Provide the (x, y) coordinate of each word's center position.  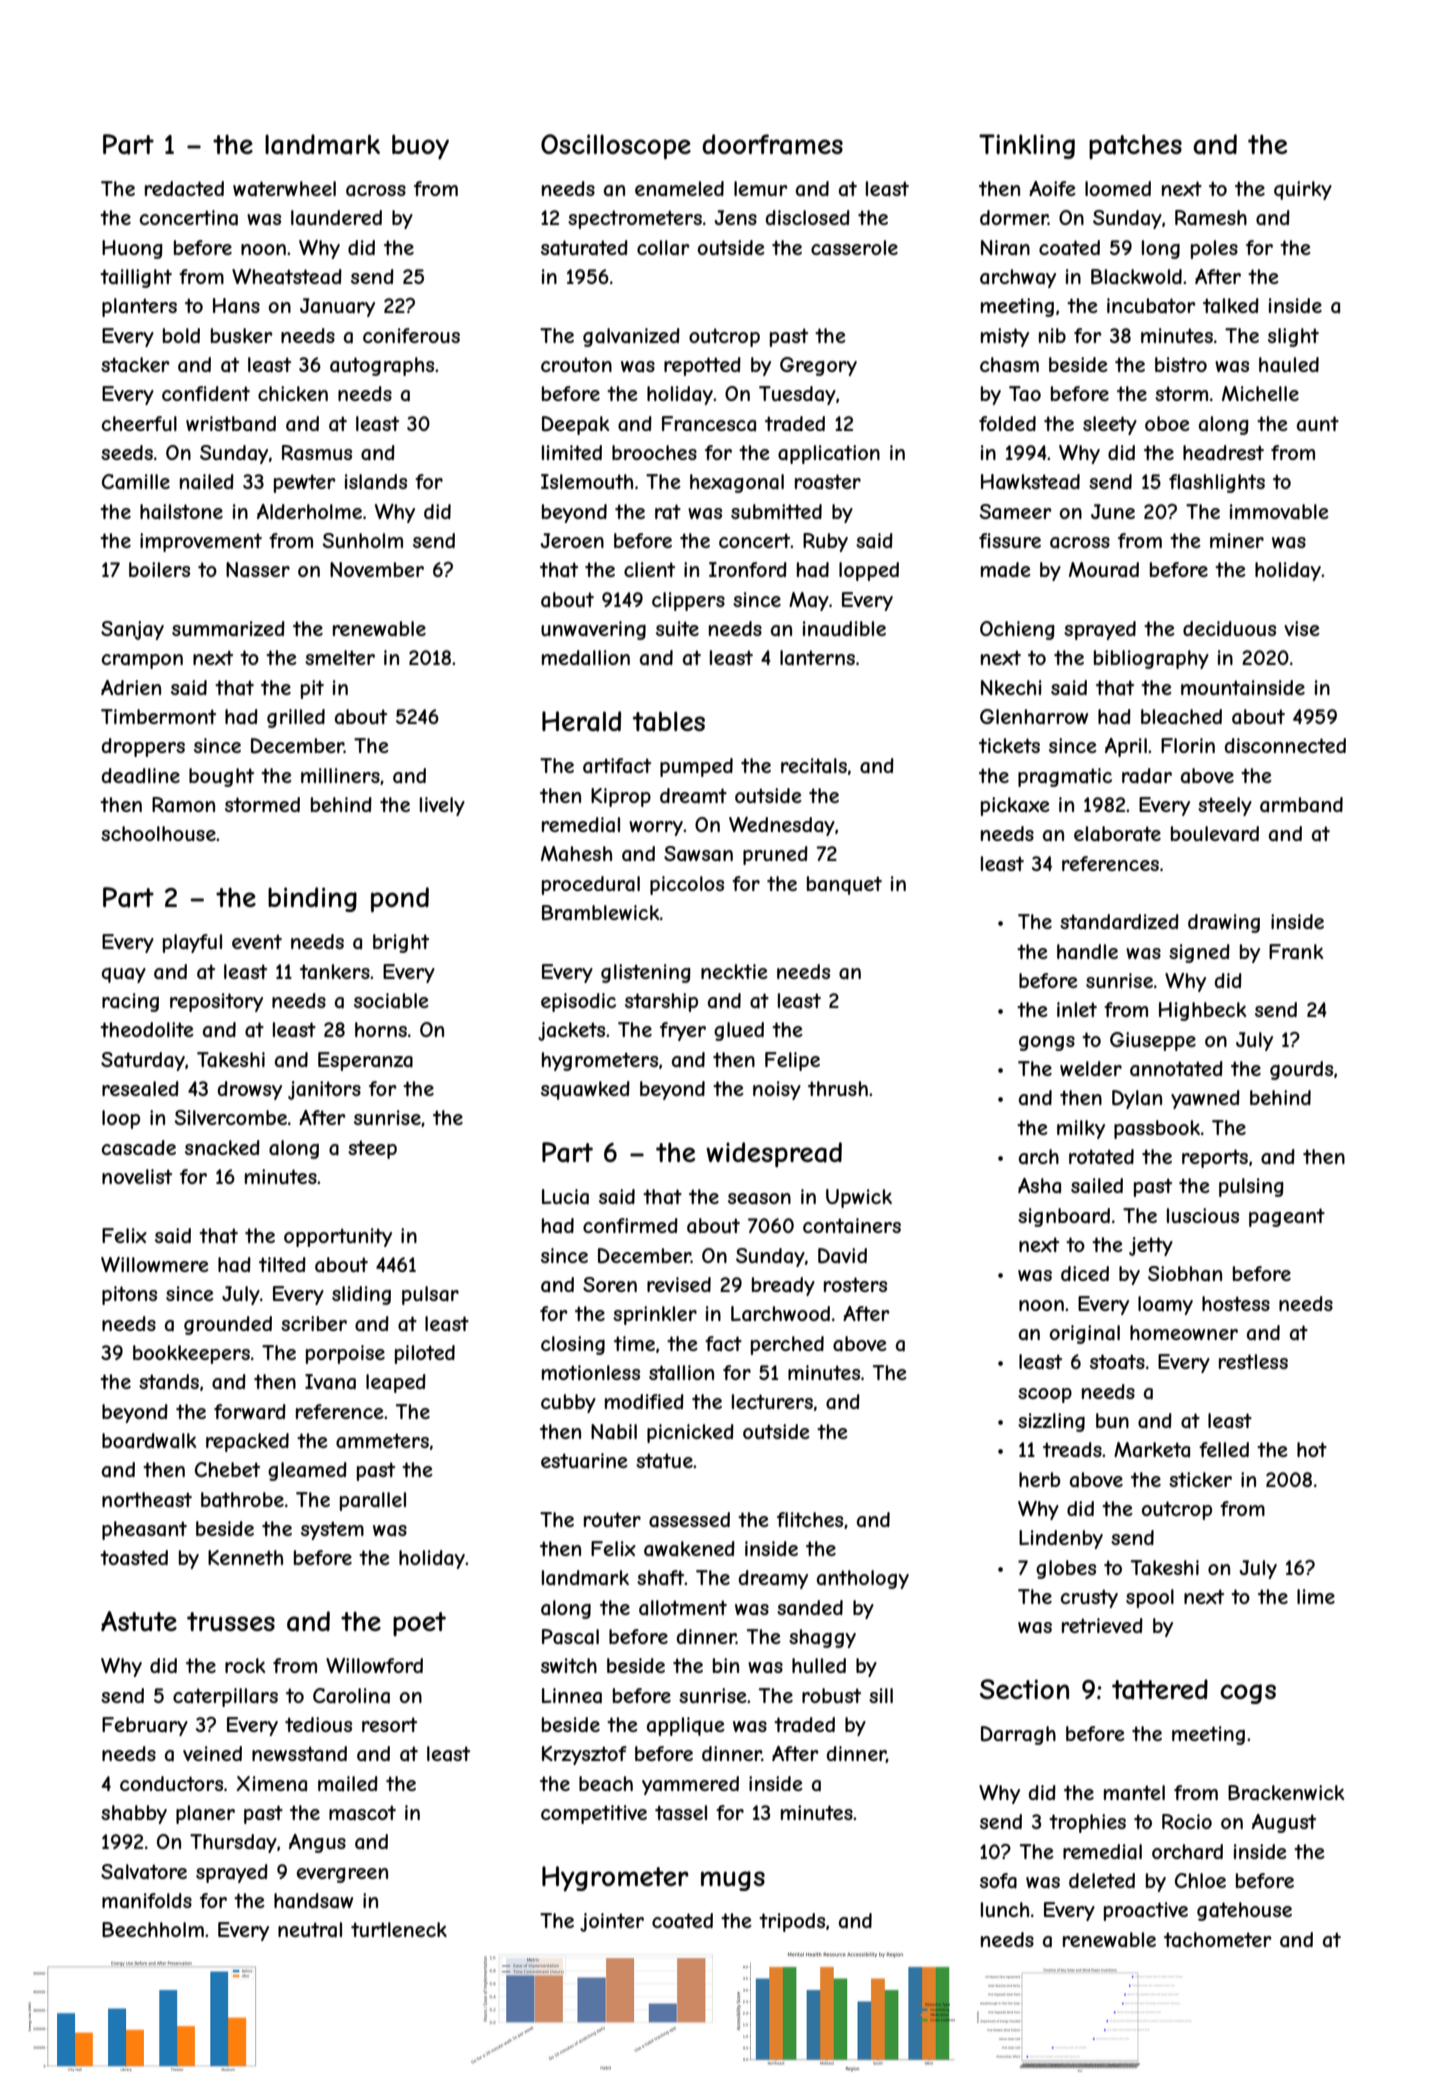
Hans (236, 305)
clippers (688, 601)
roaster (828, 481)
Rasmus (317, 452)
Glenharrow (1034, 717)
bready (783, 1286)
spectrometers (635, 219)
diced (1085, 1273)
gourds (1301, 1070)
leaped (396, 1383)
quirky (1303, 190)
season (759, 1199)
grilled (296, 718)
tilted (282, 1264)
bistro (1181, 364)
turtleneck (399, 1929)
